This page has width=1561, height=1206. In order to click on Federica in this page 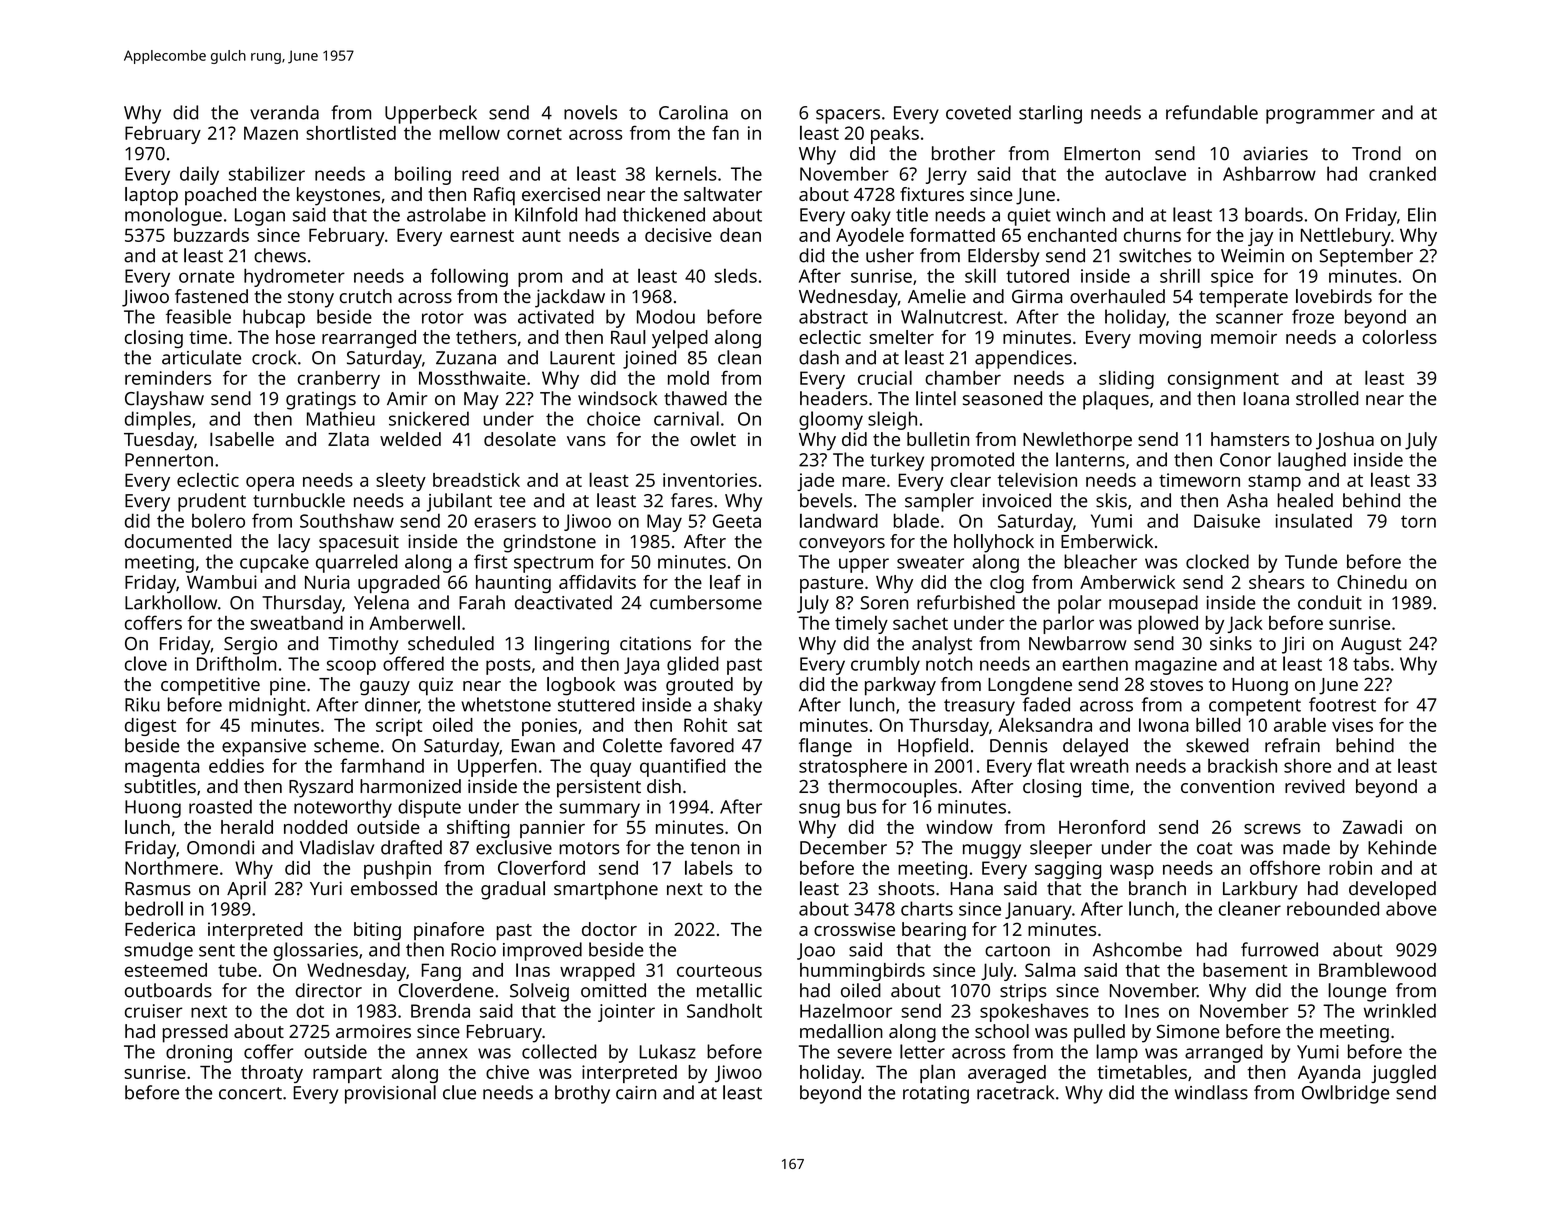, I will do `click(160, 929)`.
